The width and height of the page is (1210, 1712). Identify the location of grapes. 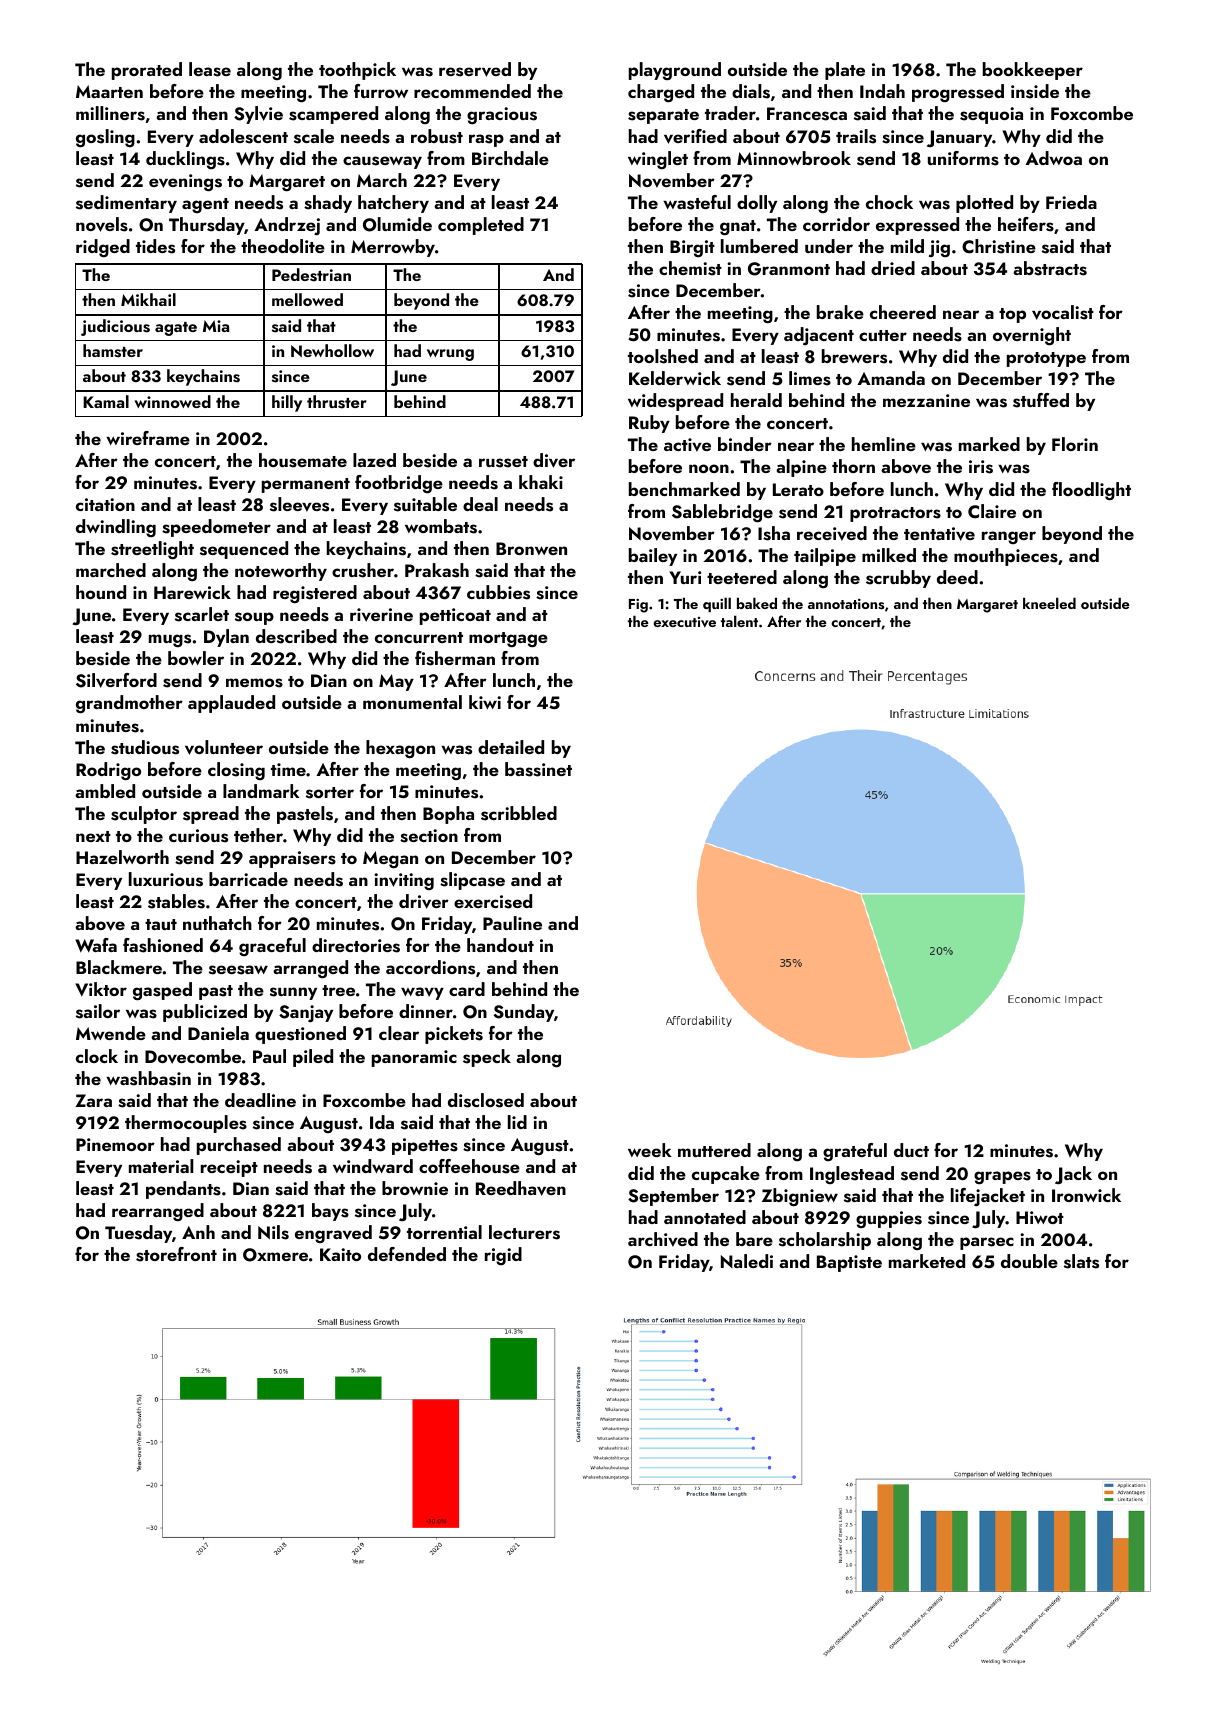
(1002, 1177).
